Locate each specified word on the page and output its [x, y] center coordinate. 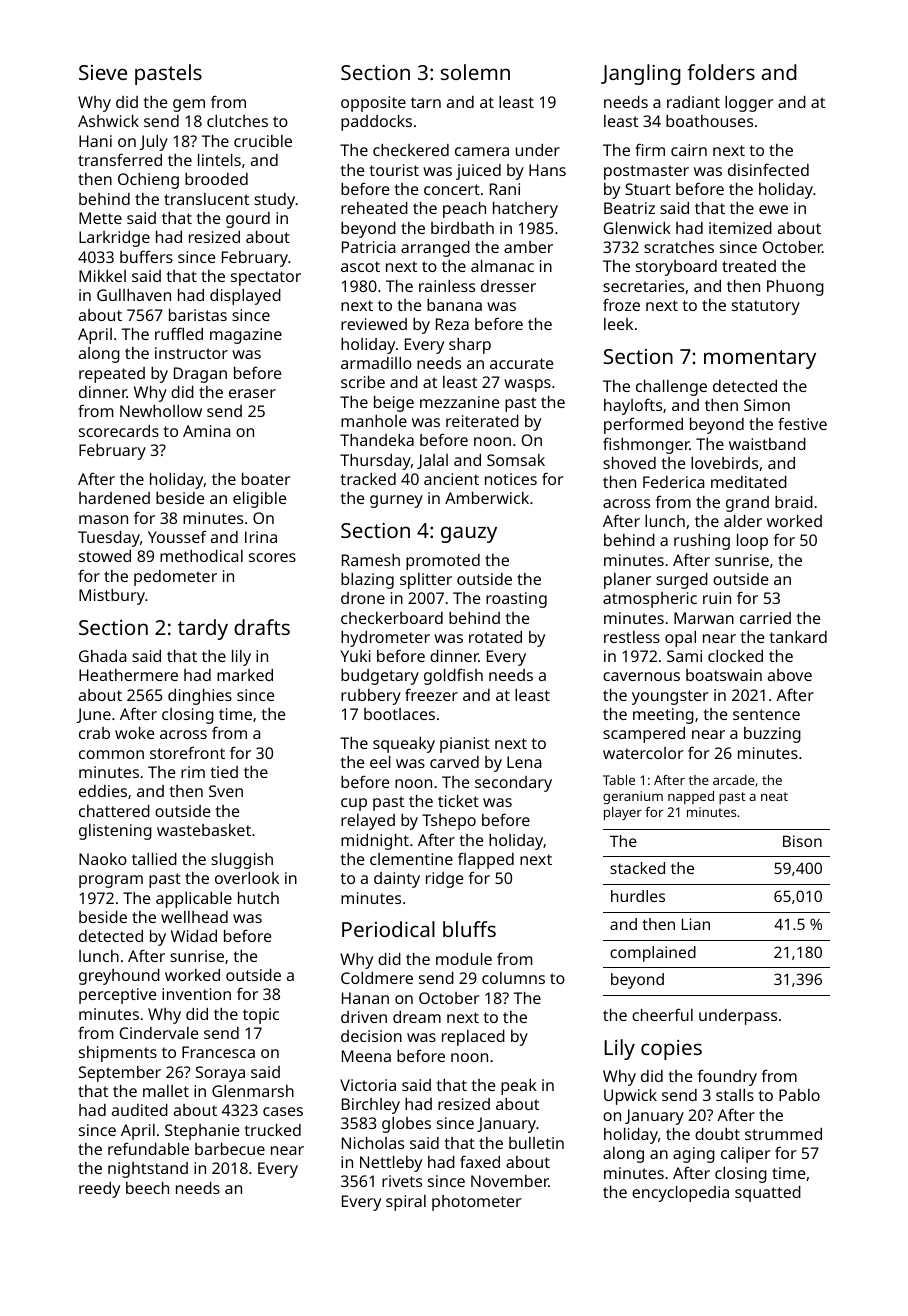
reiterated [482, 421]
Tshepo [449, 822]
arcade [734, 780]
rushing [702, 542]
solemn [475, 72]
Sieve [103, 72]
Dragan [200, 375]
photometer [477, 1203]
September [120, 1074]
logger [749, 104]
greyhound [119, 977]
